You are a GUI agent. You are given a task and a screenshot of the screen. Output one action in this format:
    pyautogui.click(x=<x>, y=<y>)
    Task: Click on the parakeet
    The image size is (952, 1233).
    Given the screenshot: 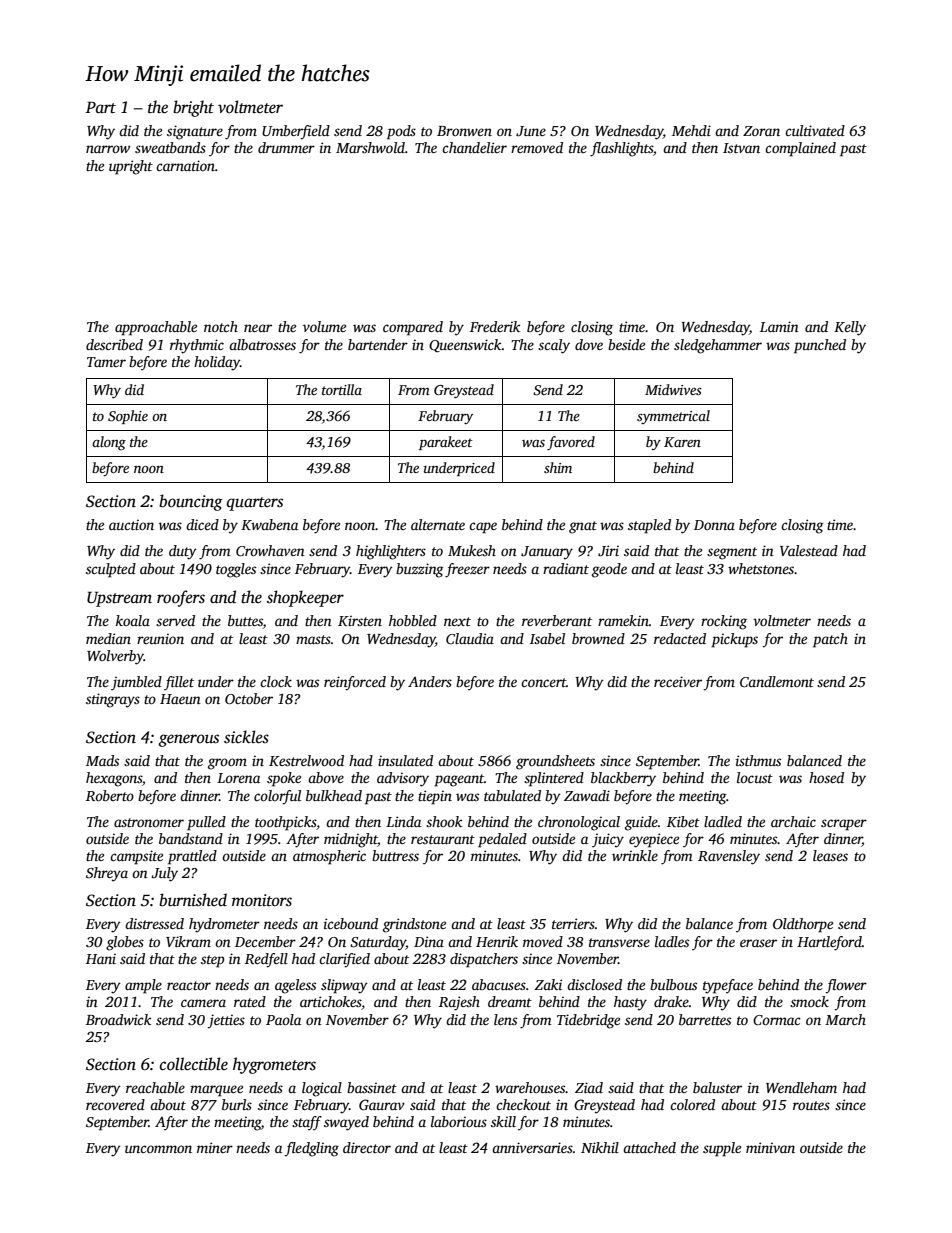 What is the action you would take?
    pyautogui.click(x=446, y=443)
